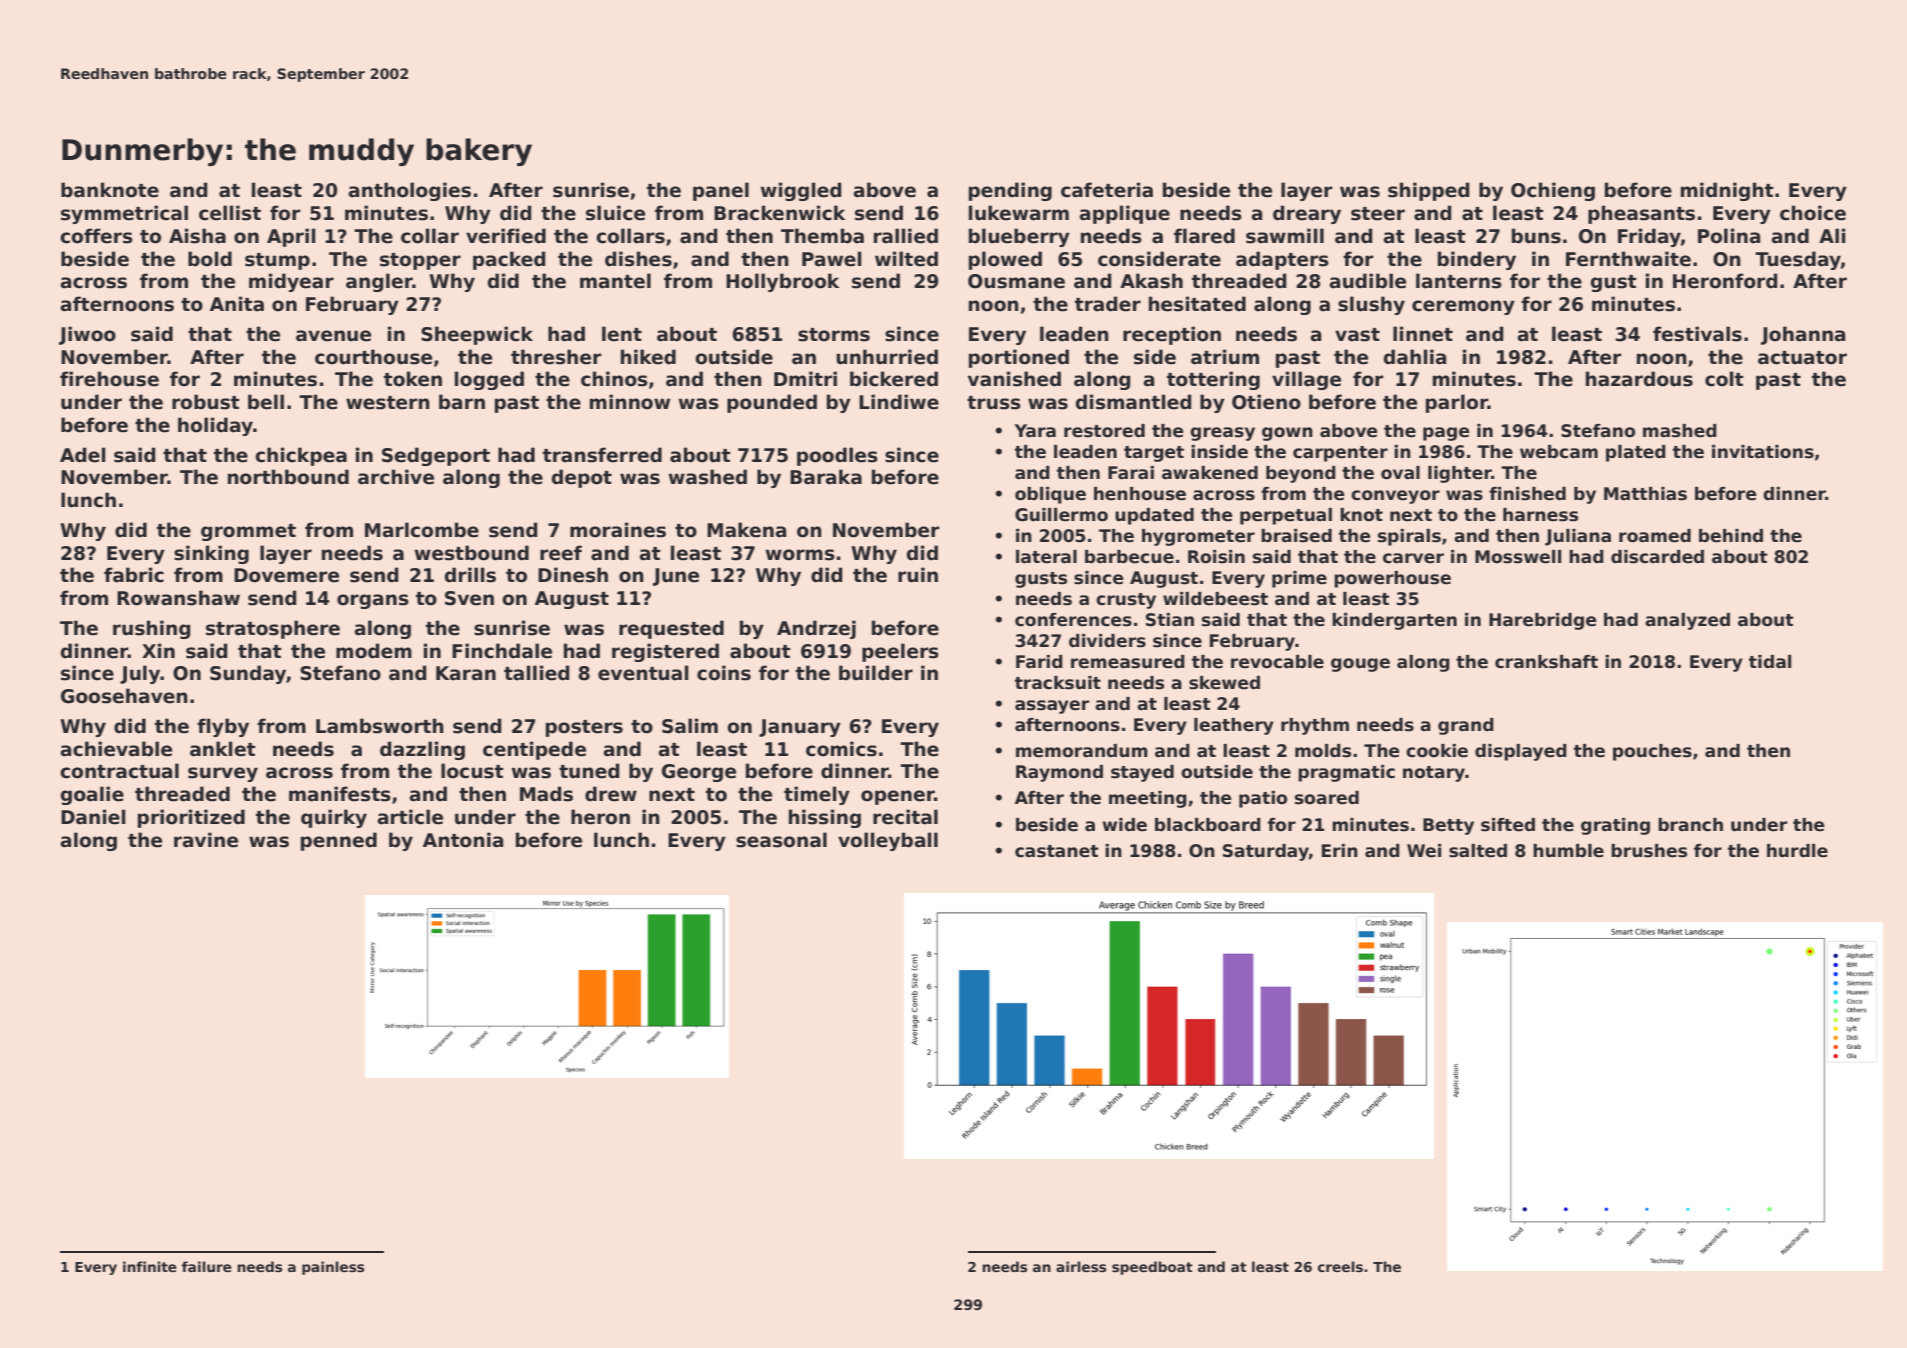 This document has height=1348, width=1907. What do you see at coordinates (334, 818) in the document?
I see `quirky` at bounding box center [334, 818].
